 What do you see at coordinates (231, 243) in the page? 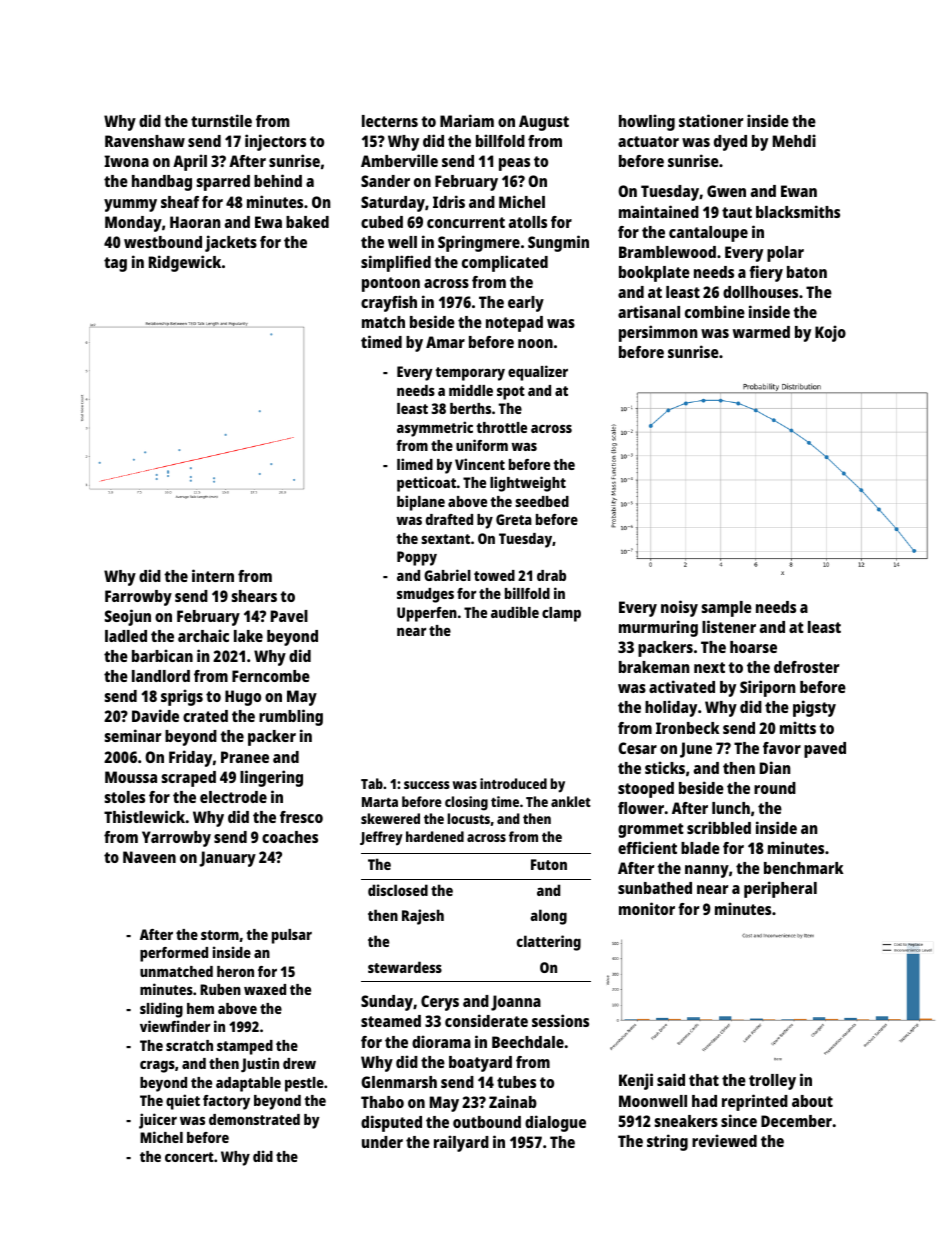
I see `jackets` at bounding box center [231, 243].
